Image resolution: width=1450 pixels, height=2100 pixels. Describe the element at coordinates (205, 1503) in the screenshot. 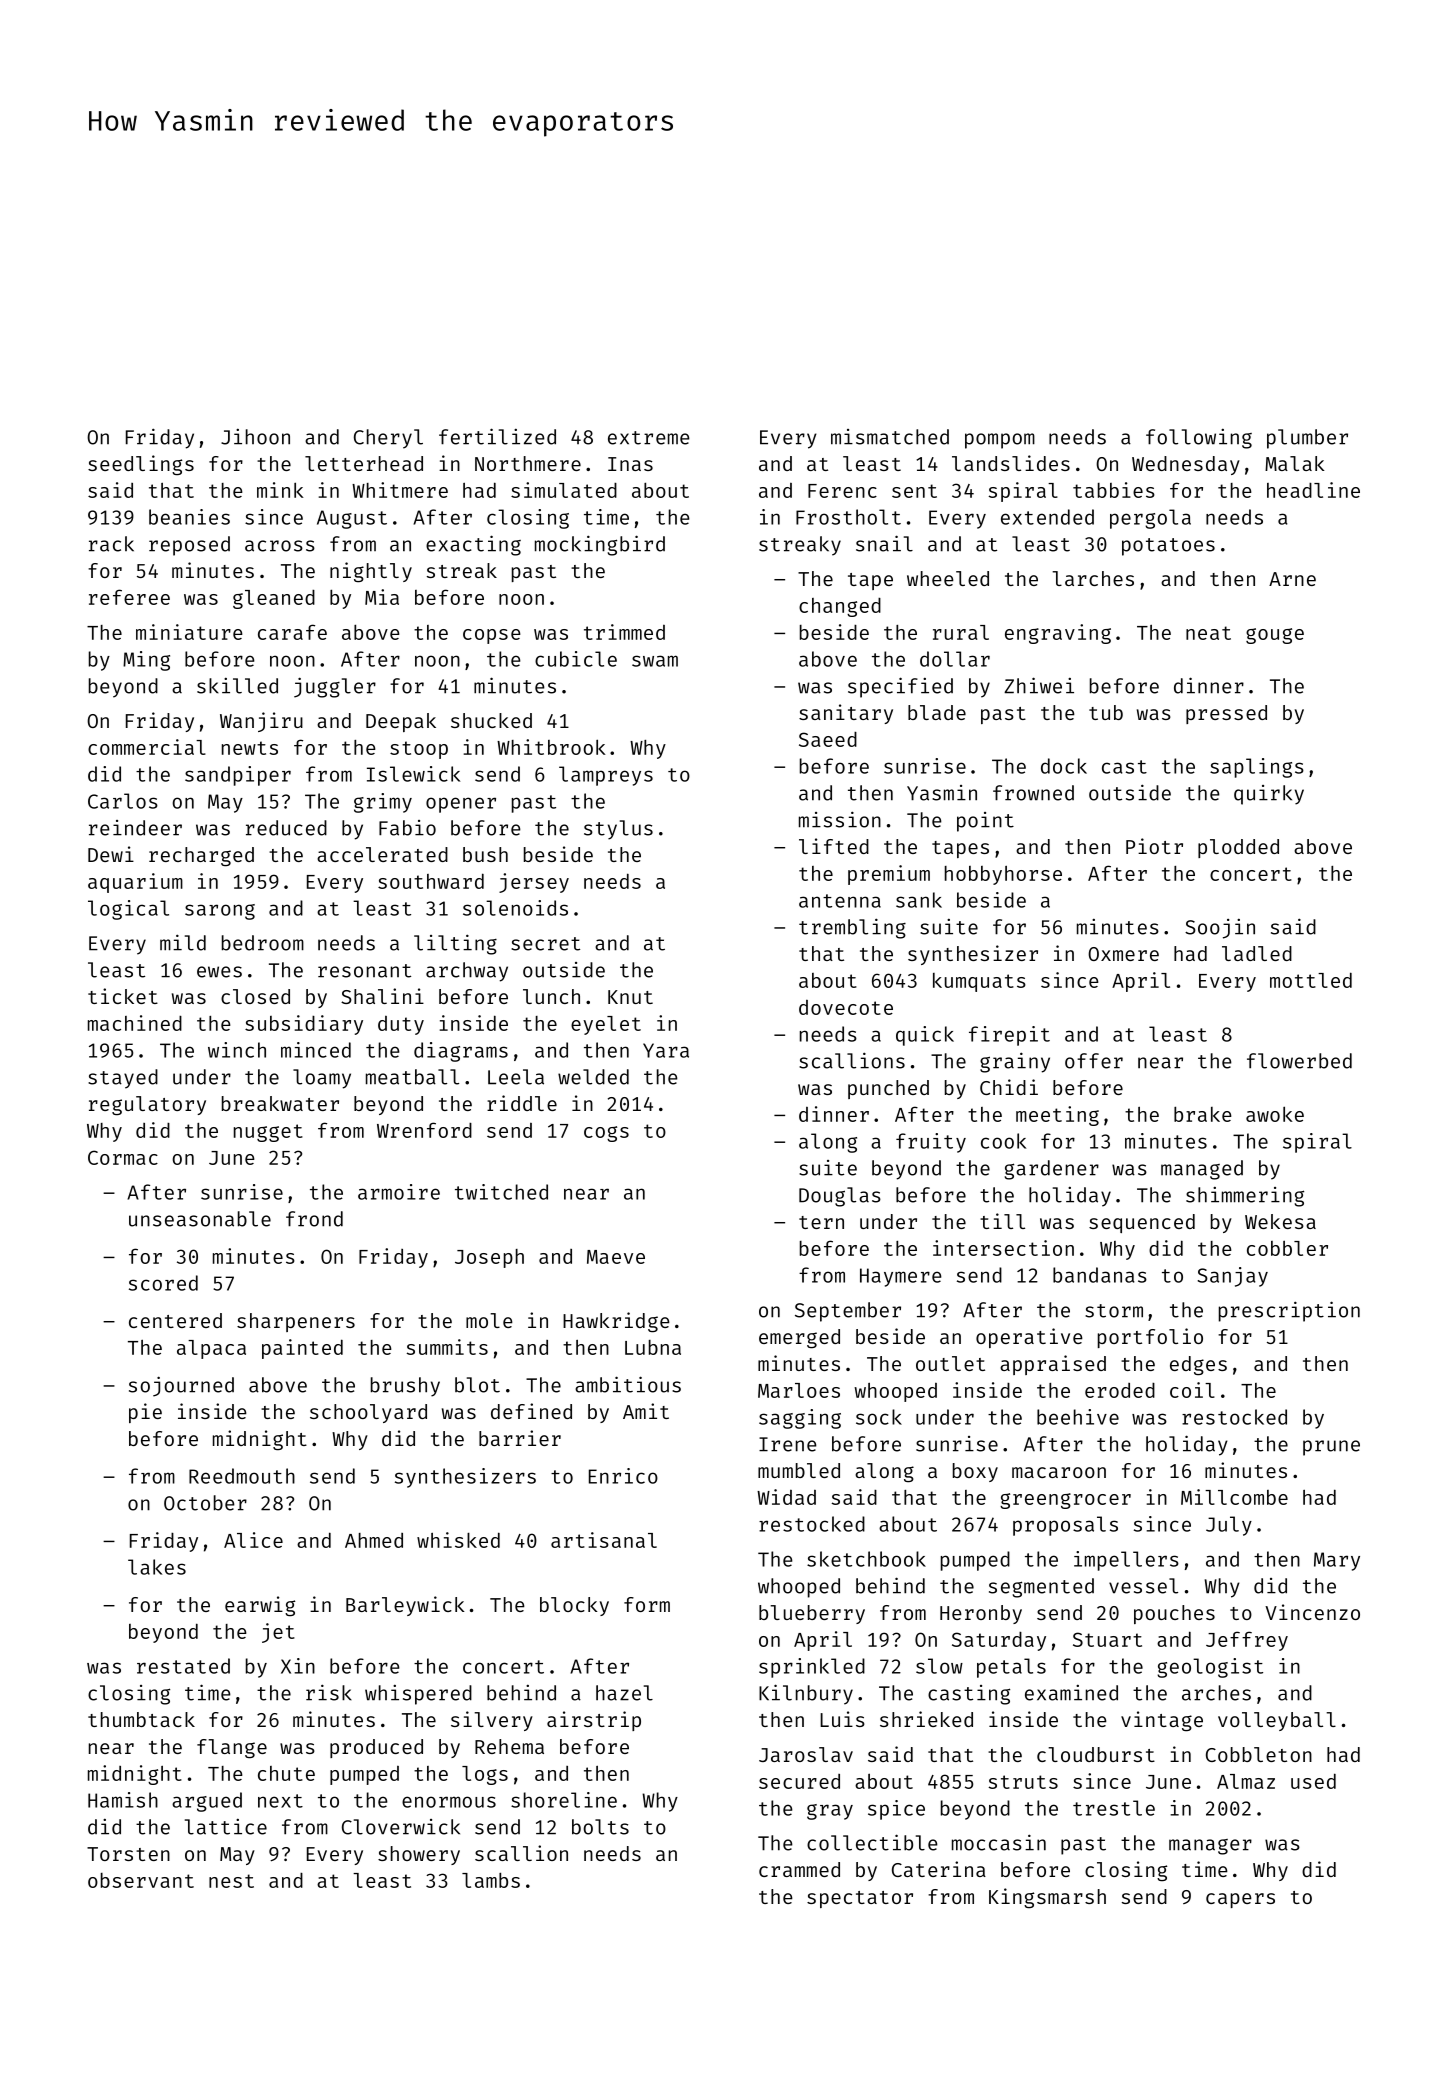

I see `October` at that location.
